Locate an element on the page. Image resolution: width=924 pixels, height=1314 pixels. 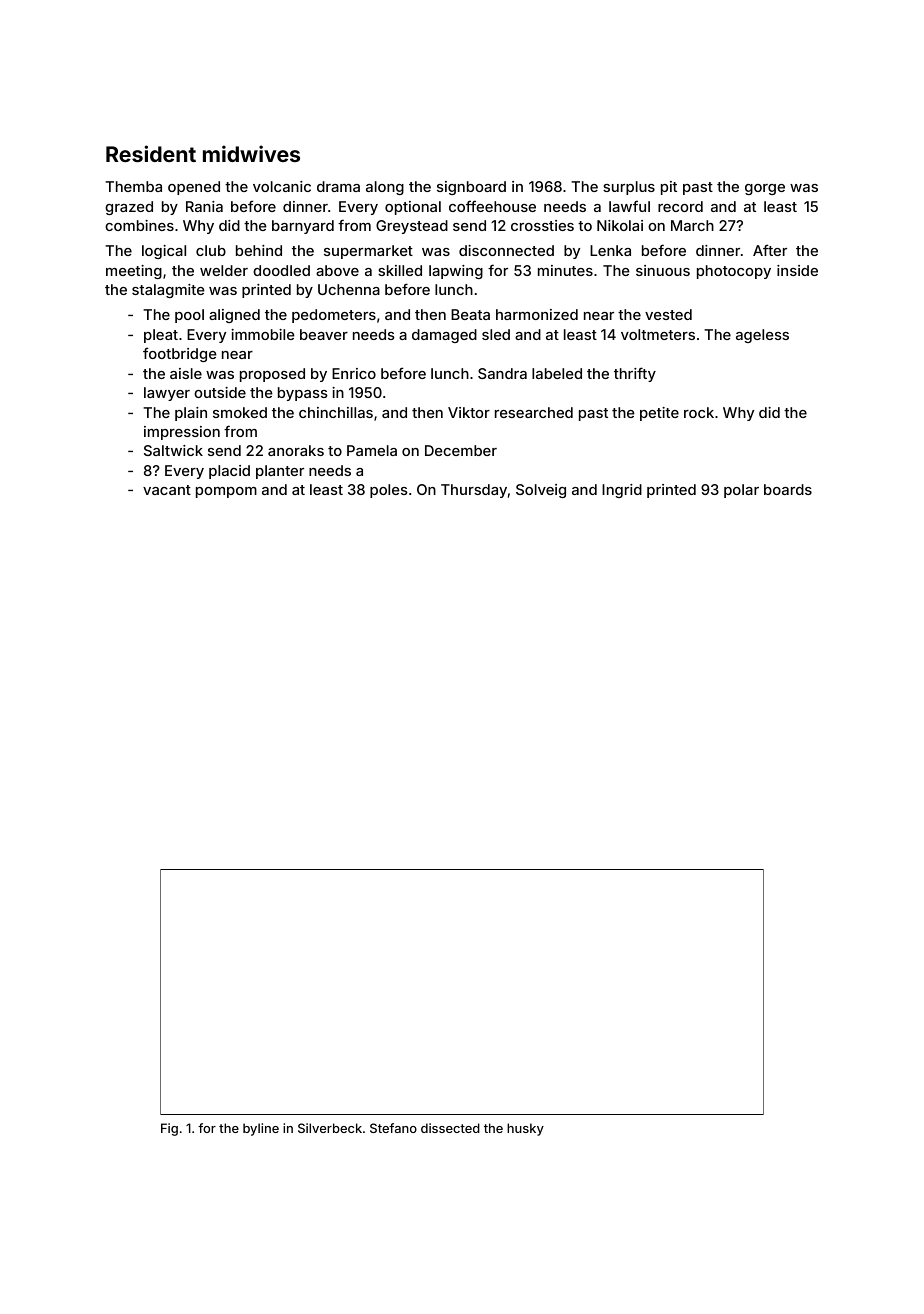
poles is located at coordinates (389, 491).
